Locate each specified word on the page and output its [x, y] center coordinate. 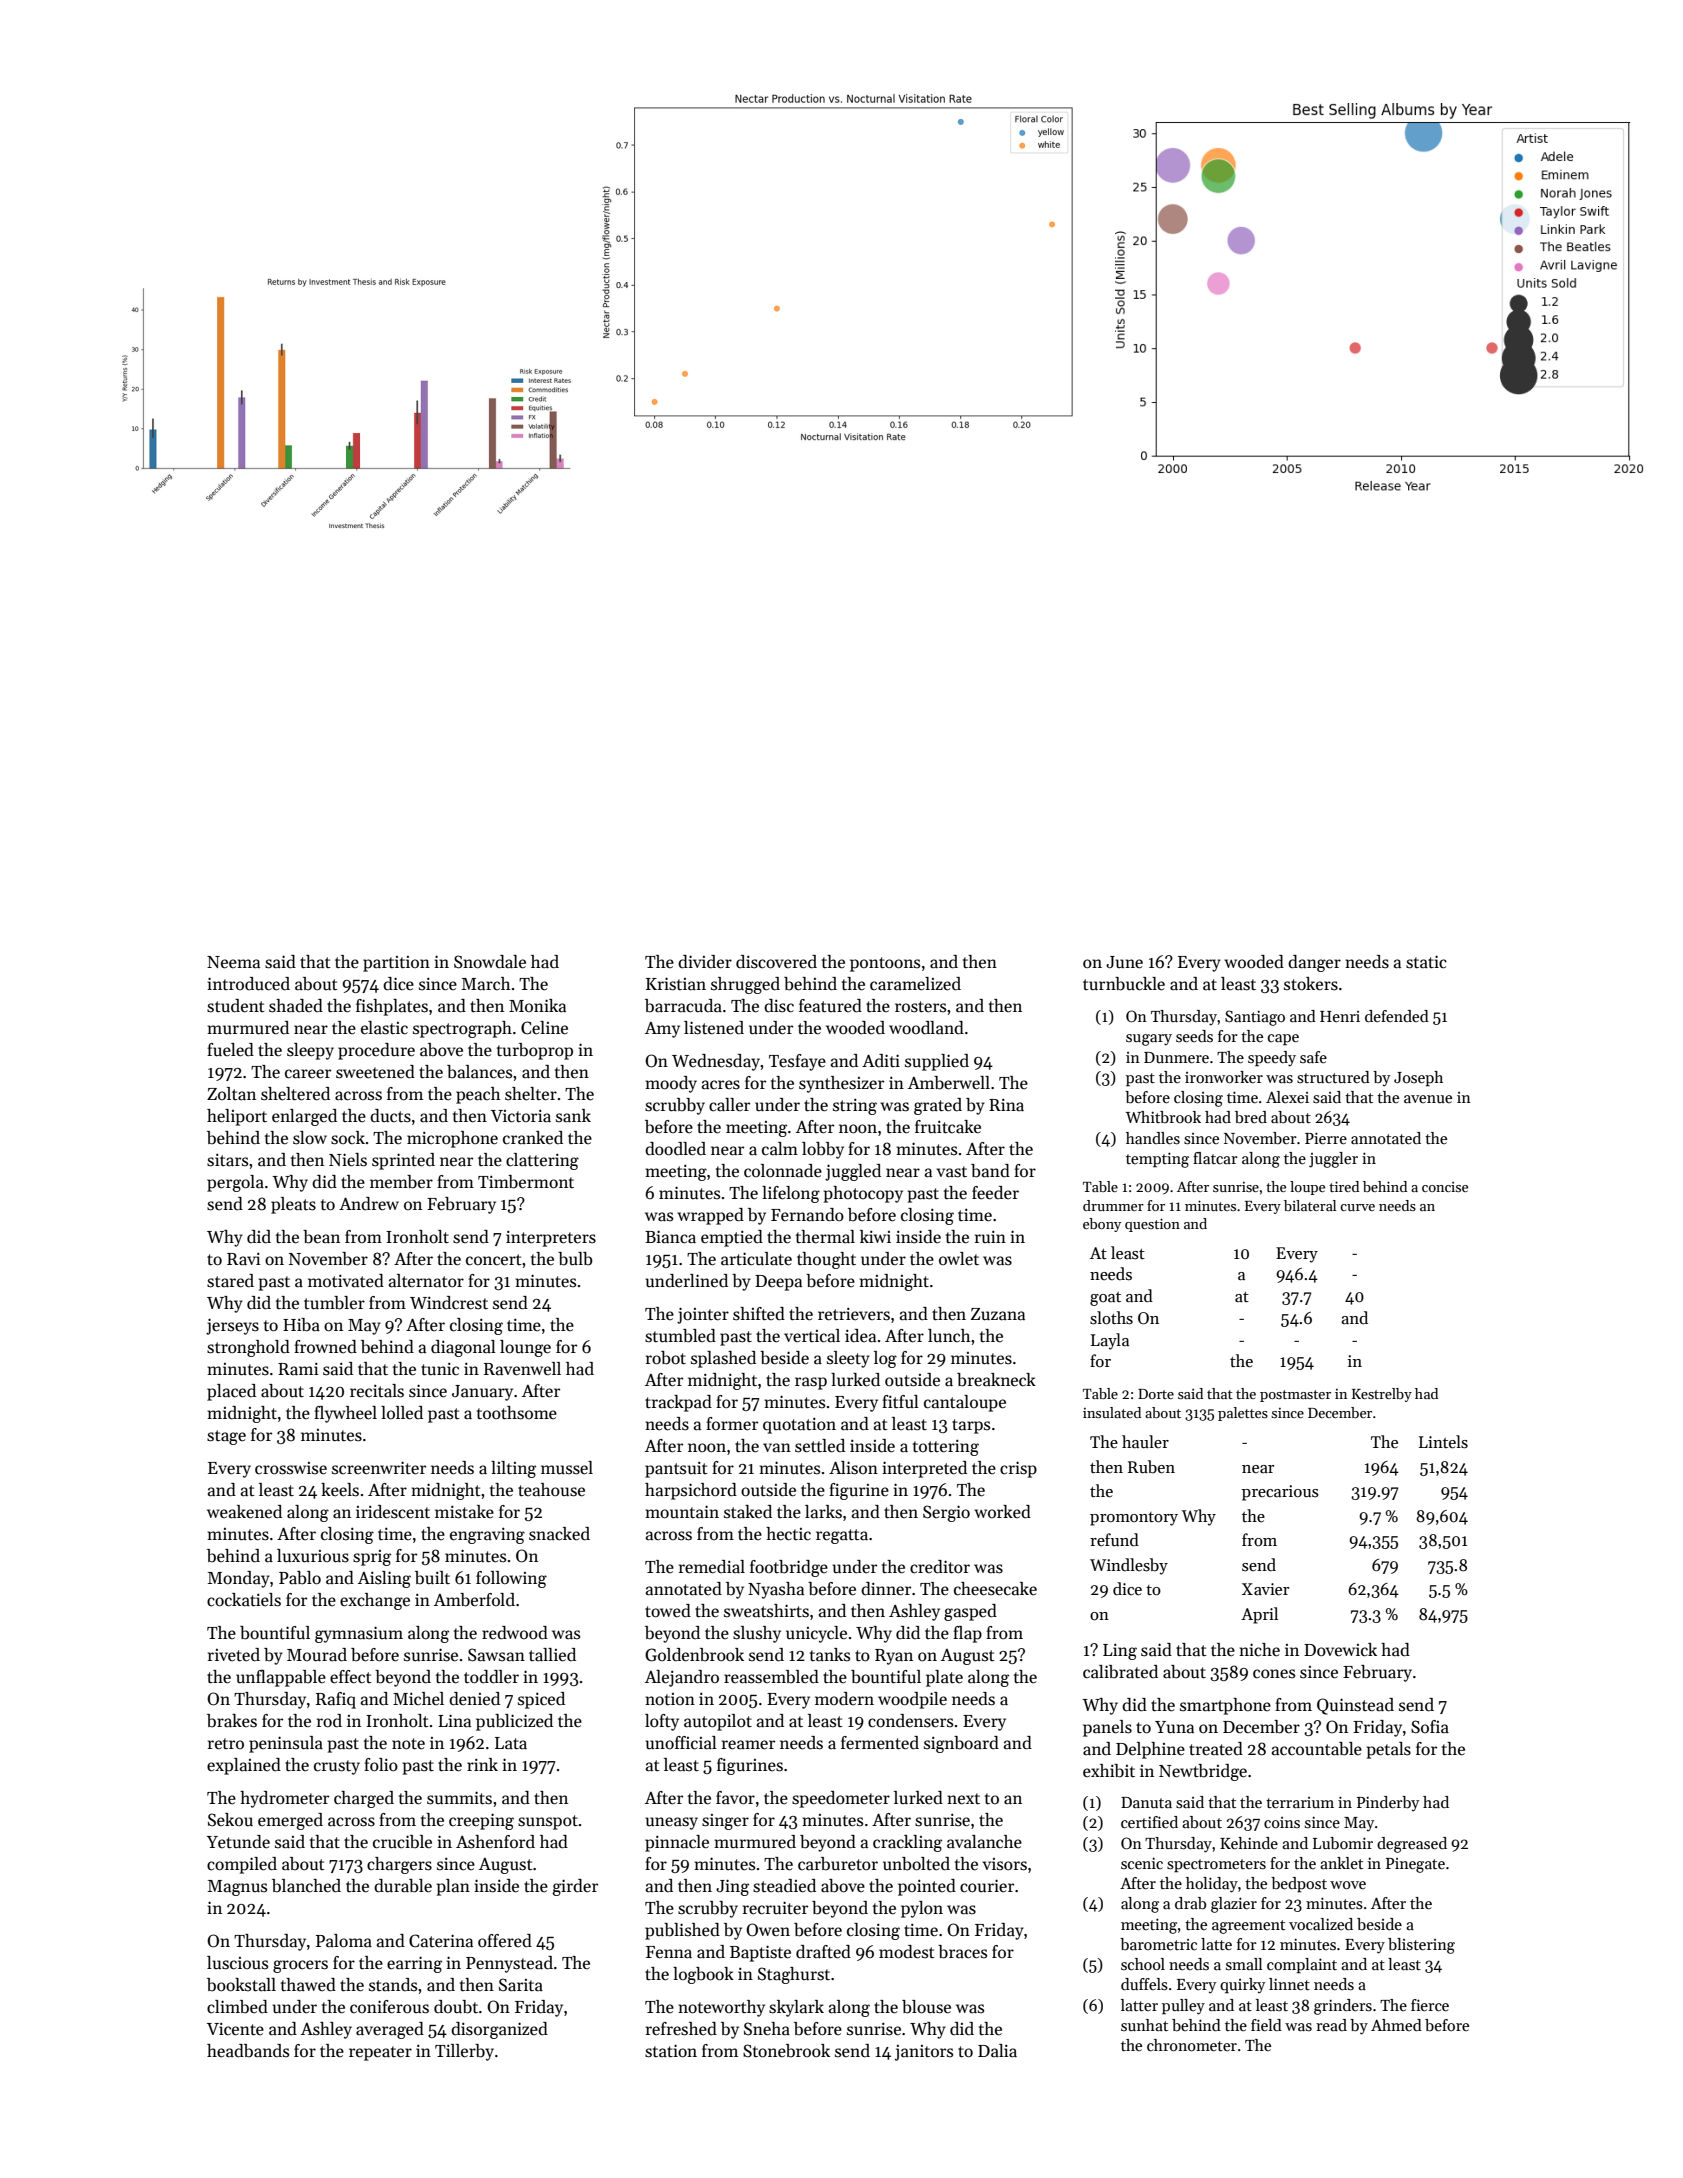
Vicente [235, 2029]
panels [1107, 1728]
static [1426, 962]
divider [705, 962]
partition [396, 964]
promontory [1134, 1519]
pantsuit [676, 1469]
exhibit [1109, 1771]
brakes [232, 1721]
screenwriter [379, 1468]
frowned [325, 1347]
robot [666, 1358]
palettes [1243, 1414]
